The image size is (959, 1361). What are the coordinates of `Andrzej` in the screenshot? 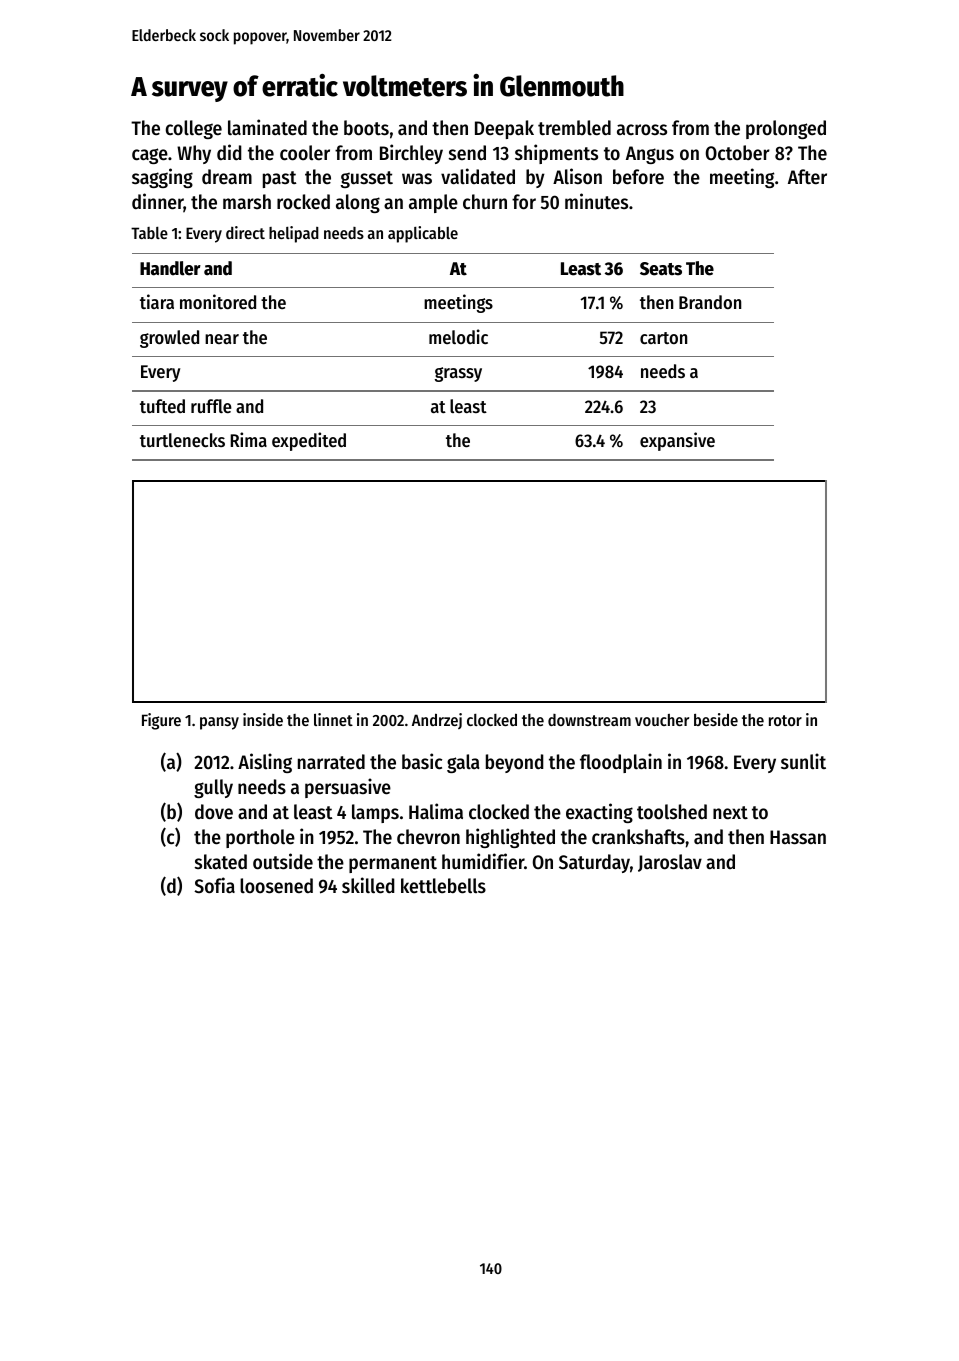 It's located at (437, 721).
